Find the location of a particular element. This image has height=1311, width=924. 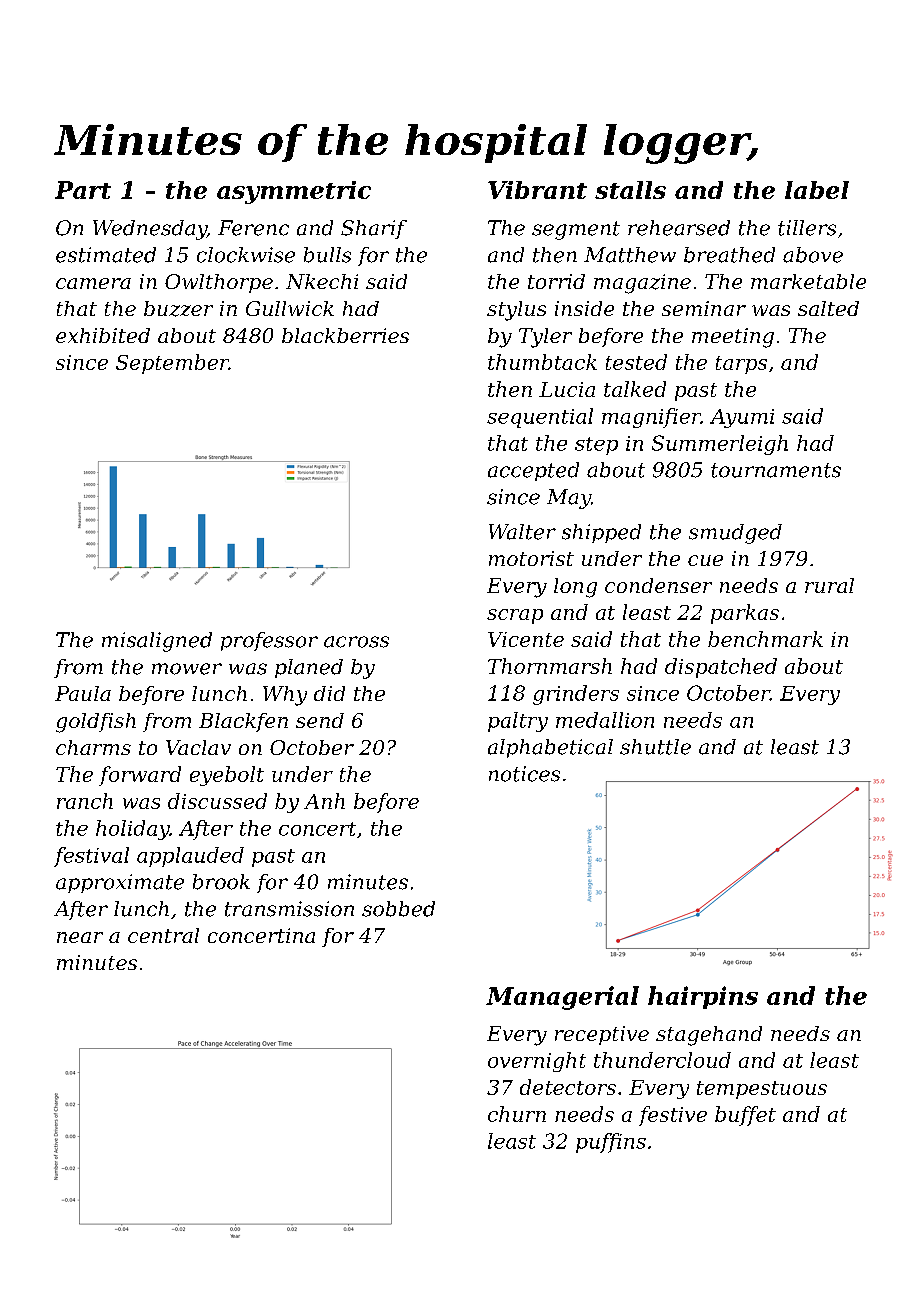

shuttle is located at coordinates (655, 747).
